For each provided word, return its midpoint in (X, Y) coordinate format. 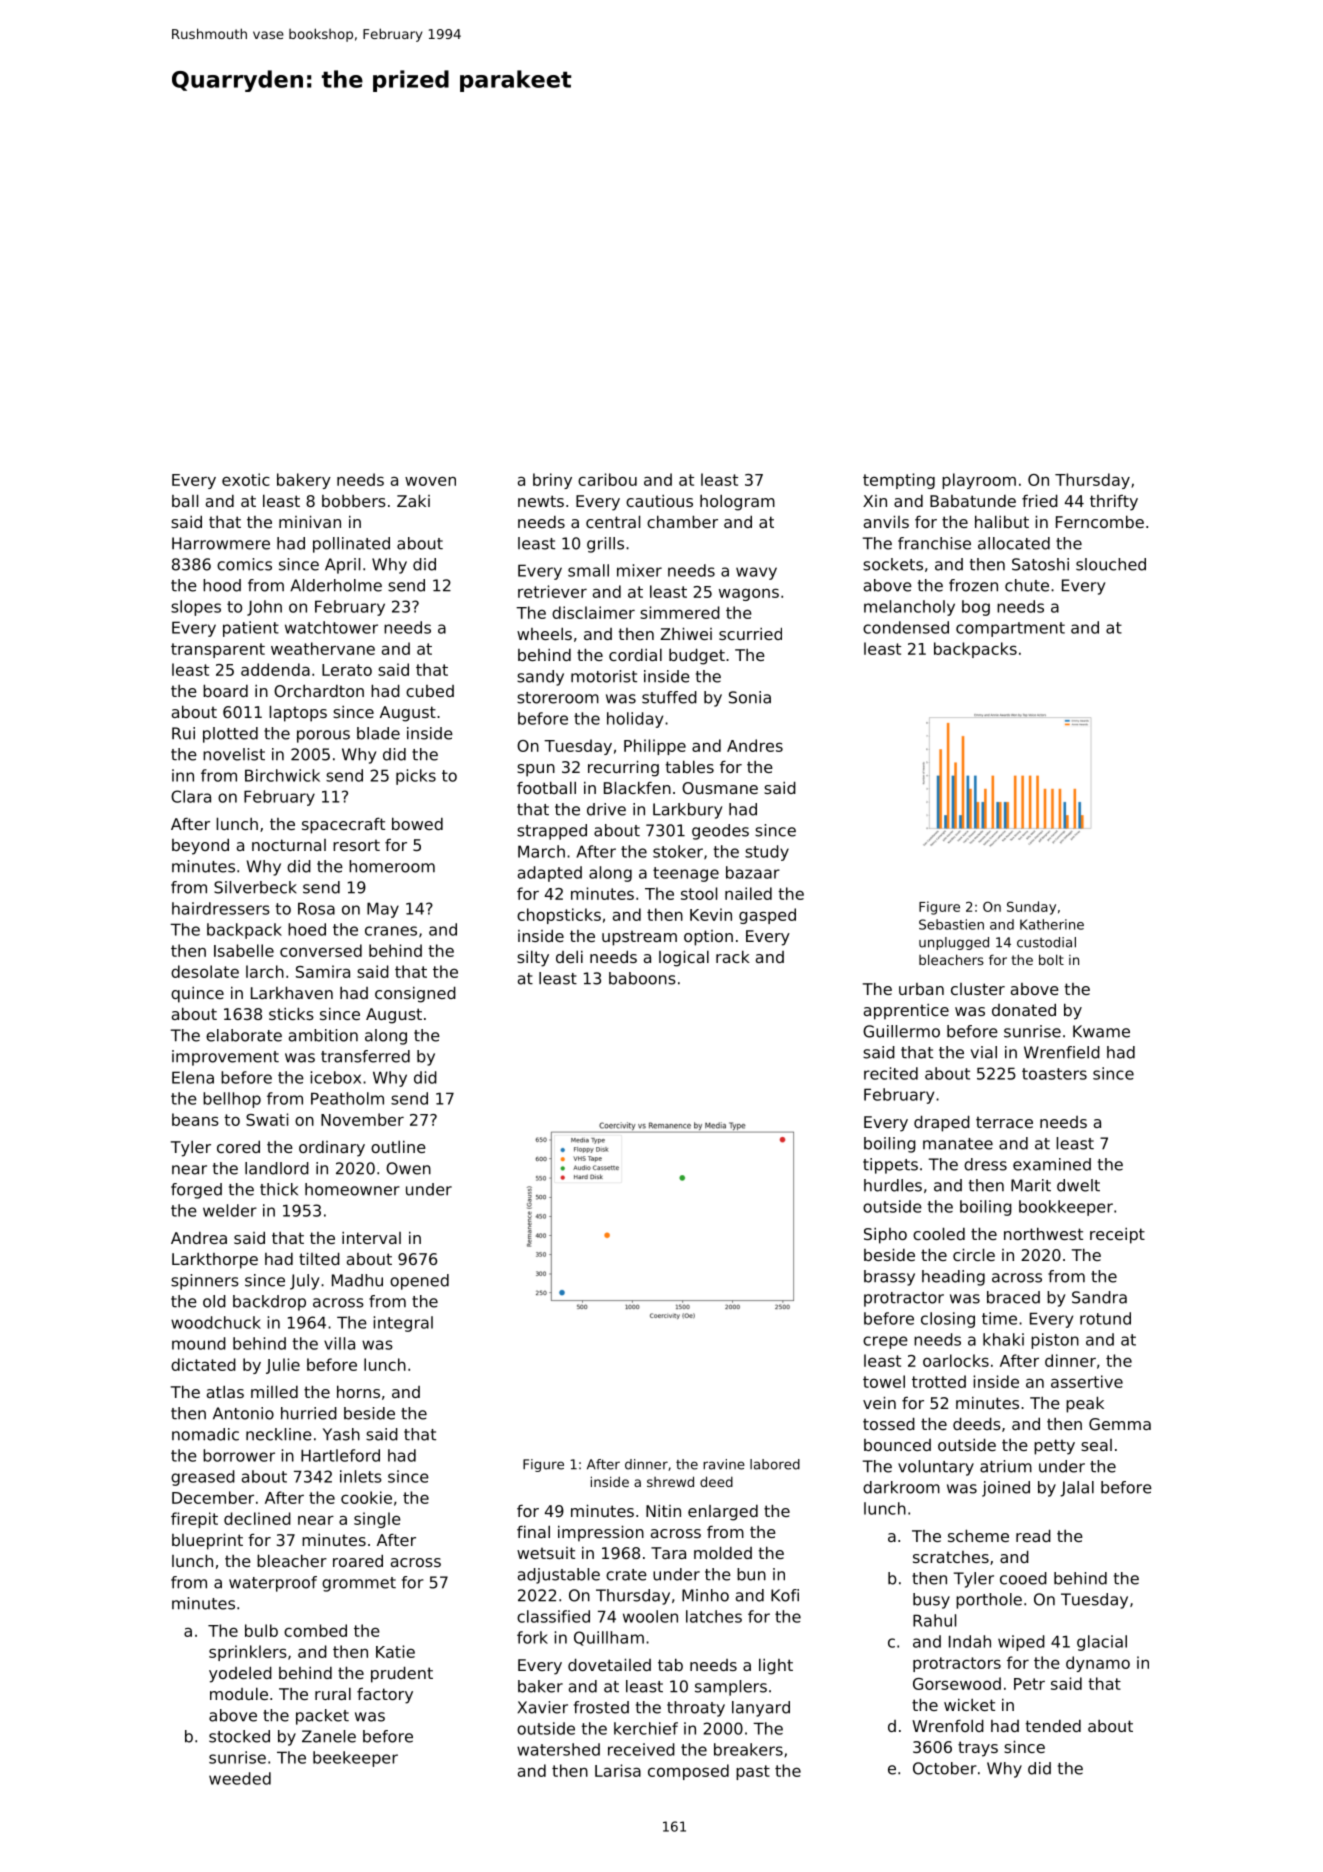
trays (978, 1749)
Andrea (199, 1238)
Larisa (618, 1770)
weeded (240, 1778)
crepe (885, 1342)
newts (541, 501)
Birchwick (282, 775)
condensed (906, 627)
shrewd (670, 1481)
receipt (1117, 1236)
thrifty (1114, 503)
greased (203, 1478)
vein (879, 1402)
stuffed (669, 697)
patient (251, 629)
